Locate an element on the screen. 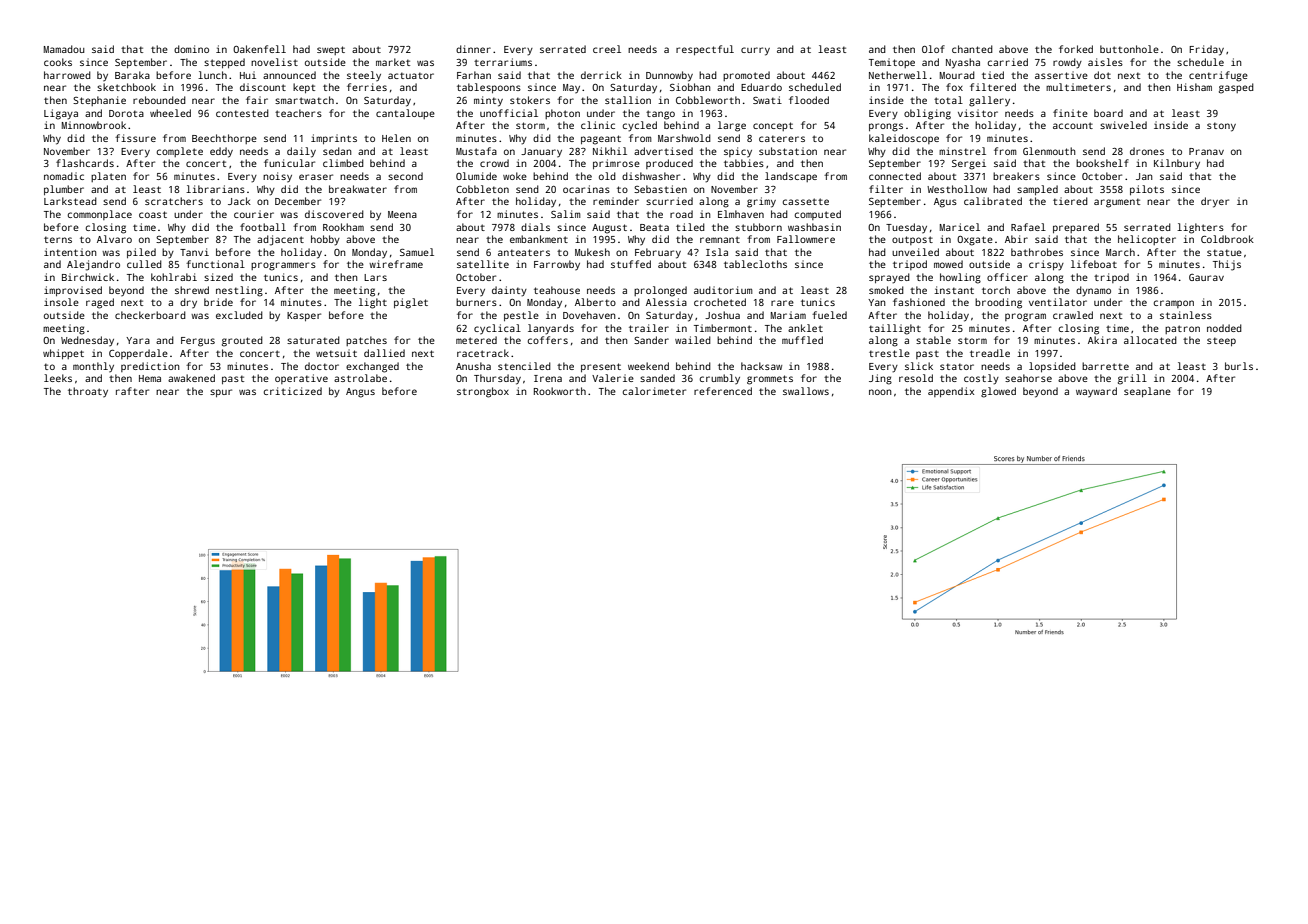 This screenshot has width=1308, height=924. Agus is located at coordinates (945, 203).
